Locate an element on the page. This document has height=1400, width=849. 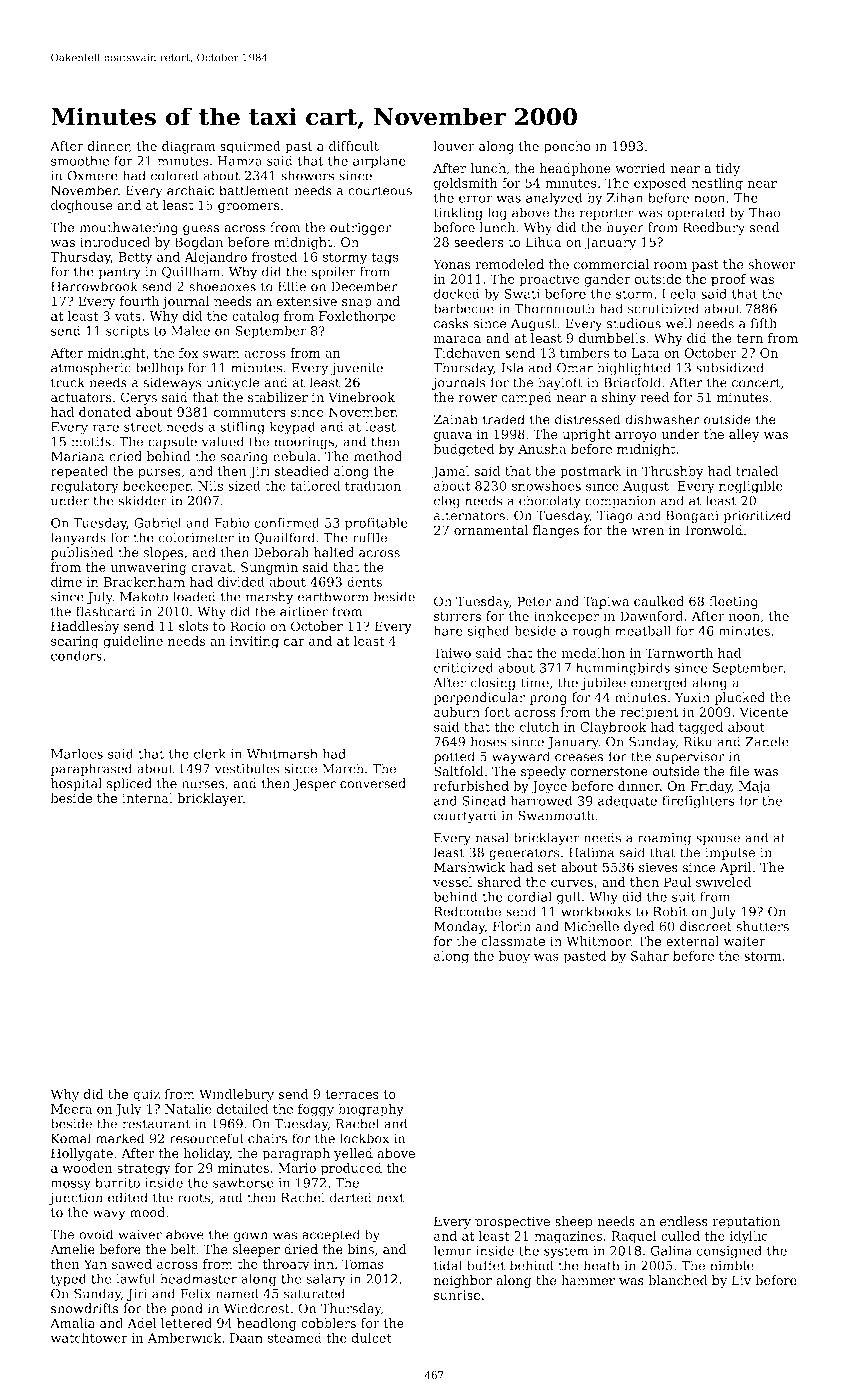
clutch is located at coordinates (539, 726).
